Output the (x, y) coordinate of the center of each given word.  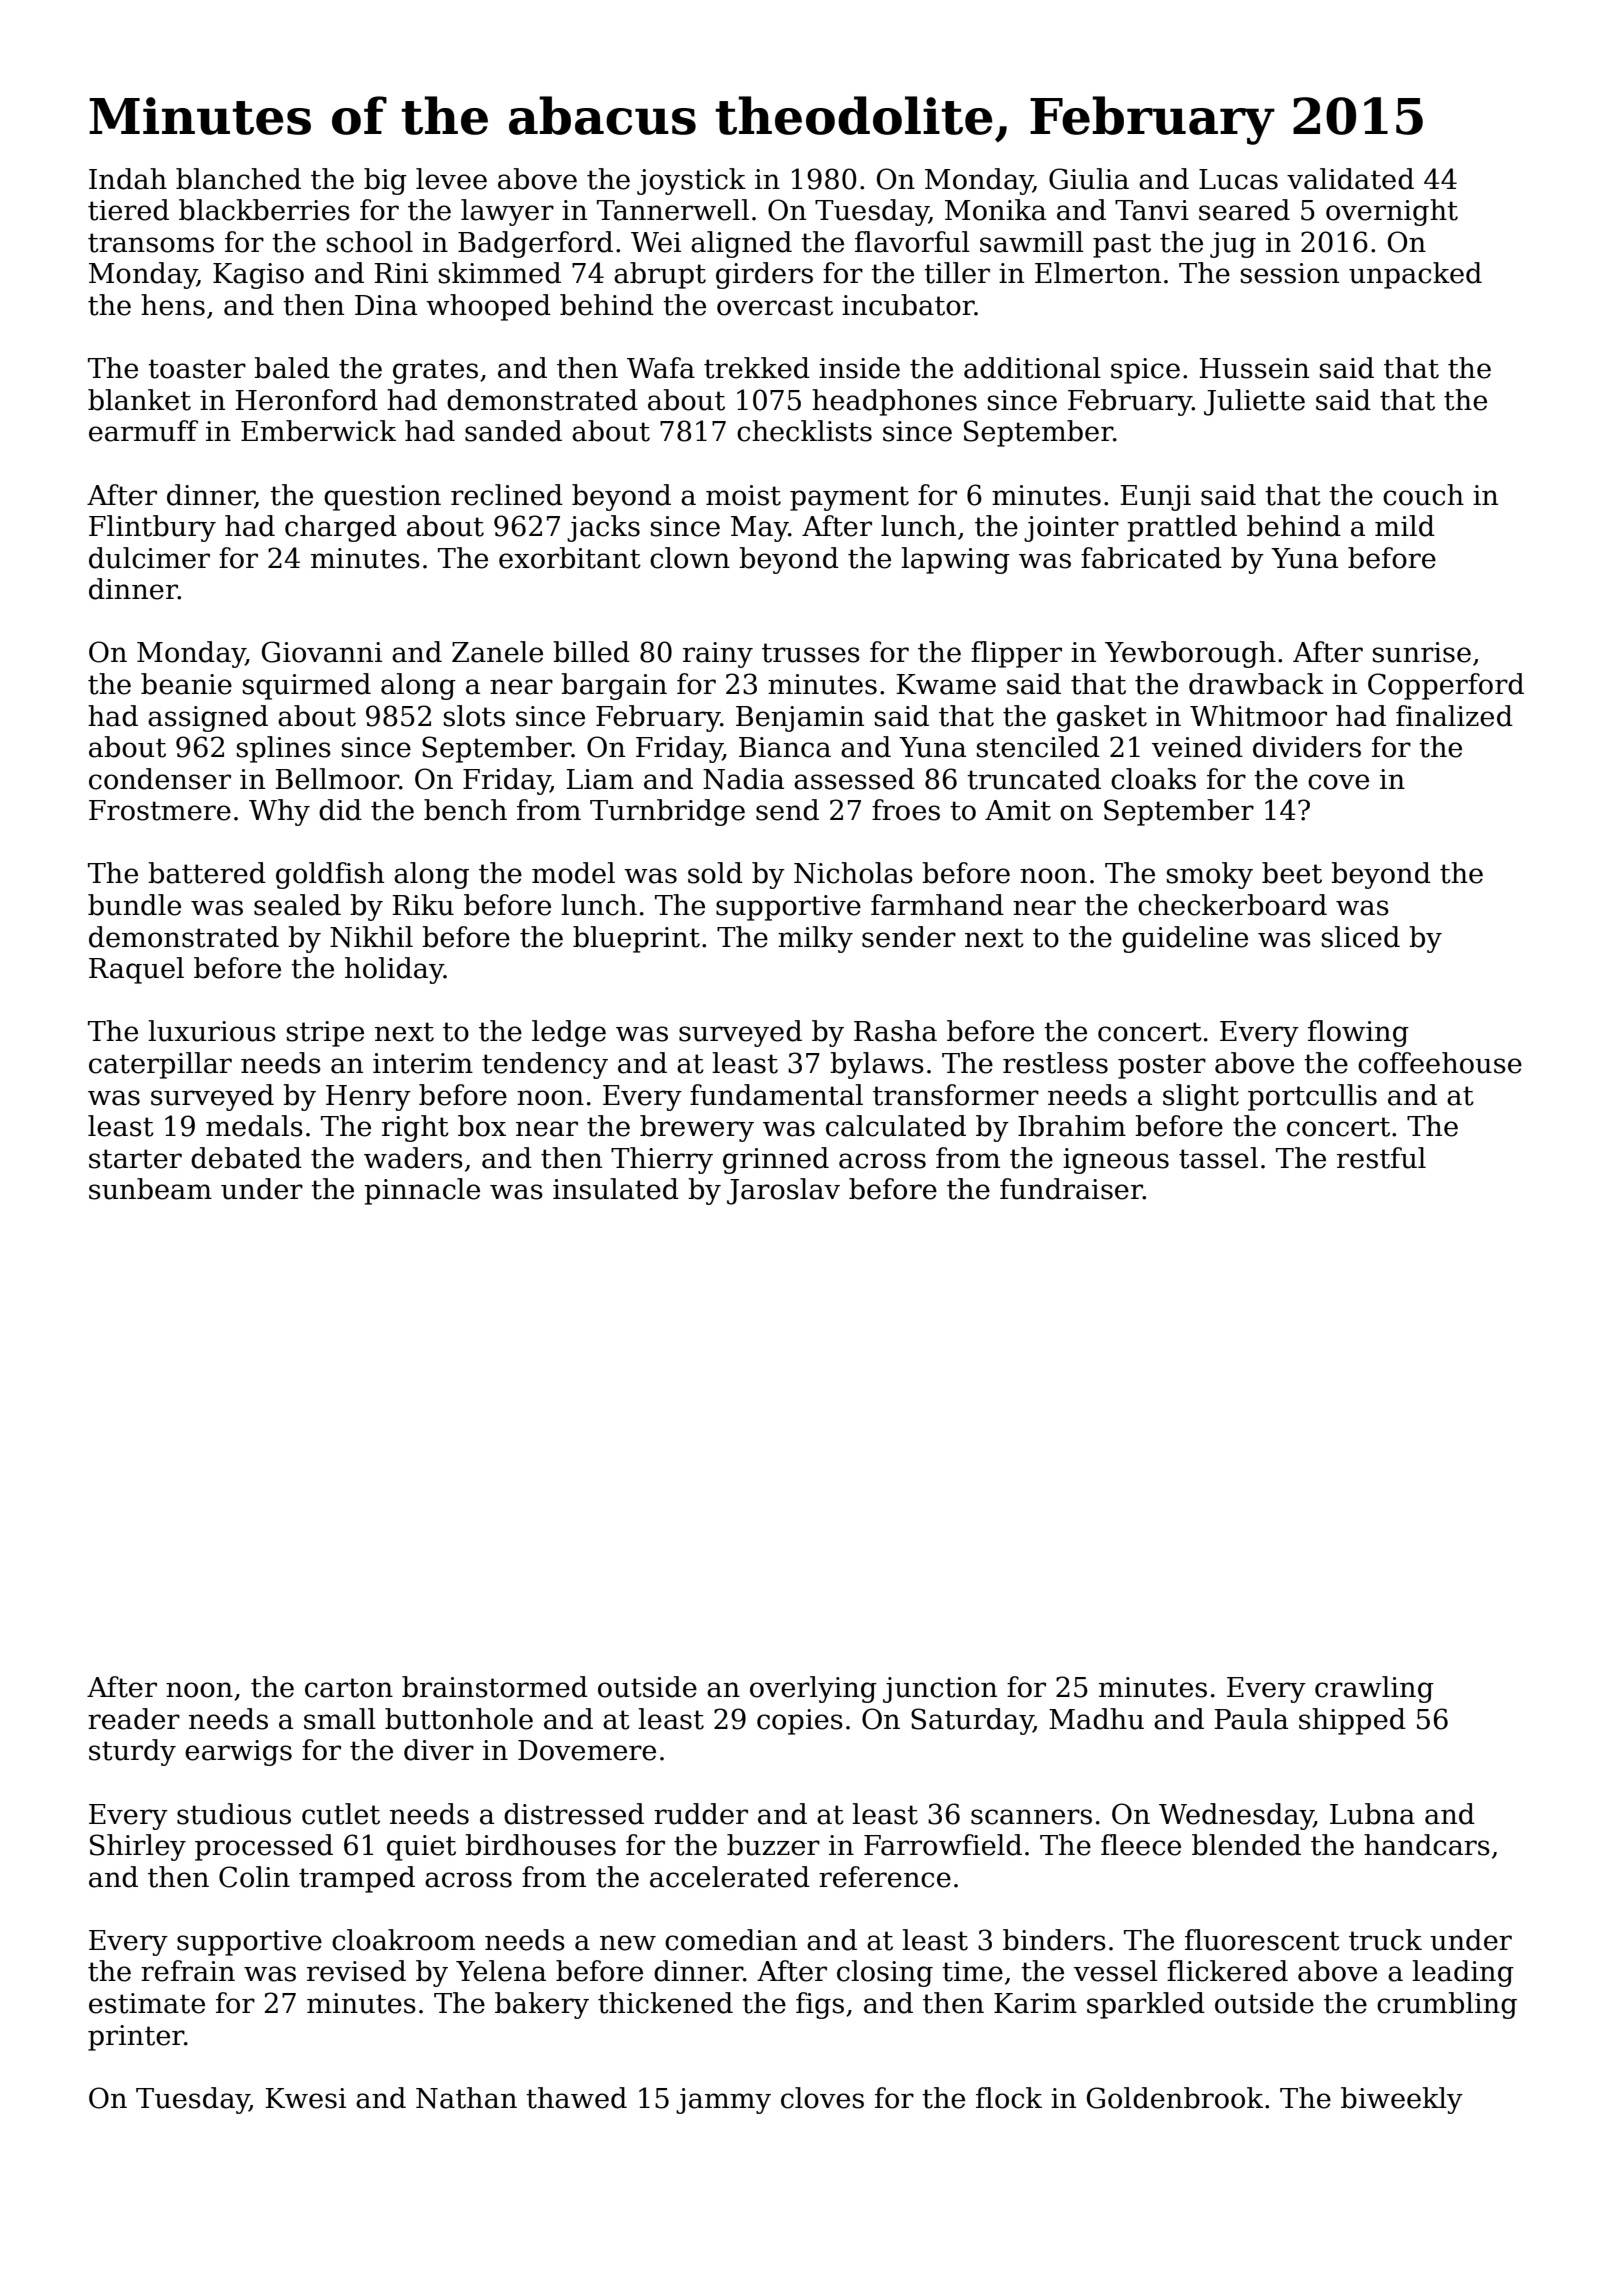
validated (1350, 179)
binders (1054, 1940)
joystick (691, 181)
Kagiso (258, 276)
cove (1338, 782)
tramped (357, 1879)
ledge (569, 1033)
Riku (423, 905)
